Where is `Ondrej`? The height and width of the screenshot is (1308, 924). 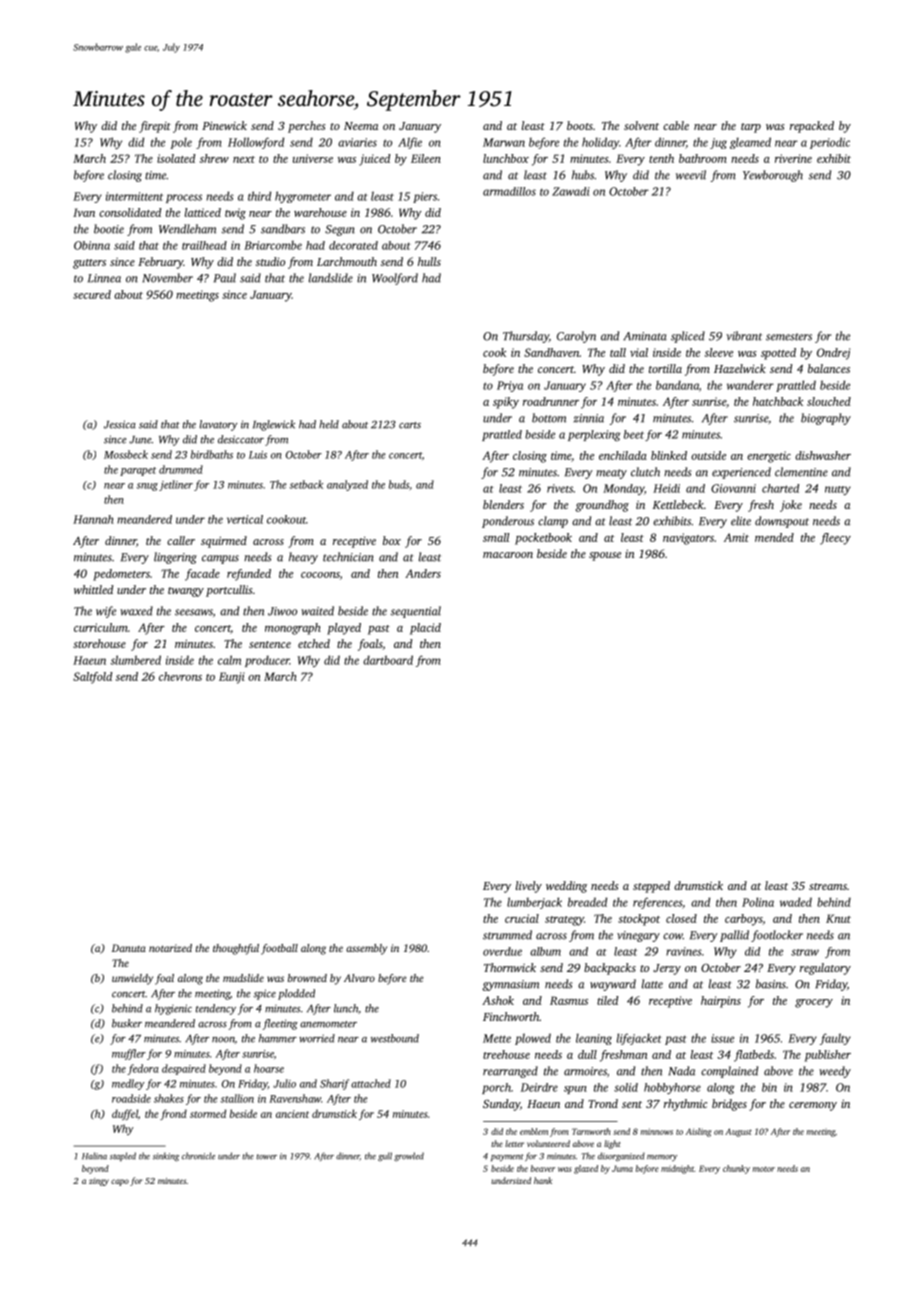
Ondrej is located at coordinates (833, 354).
